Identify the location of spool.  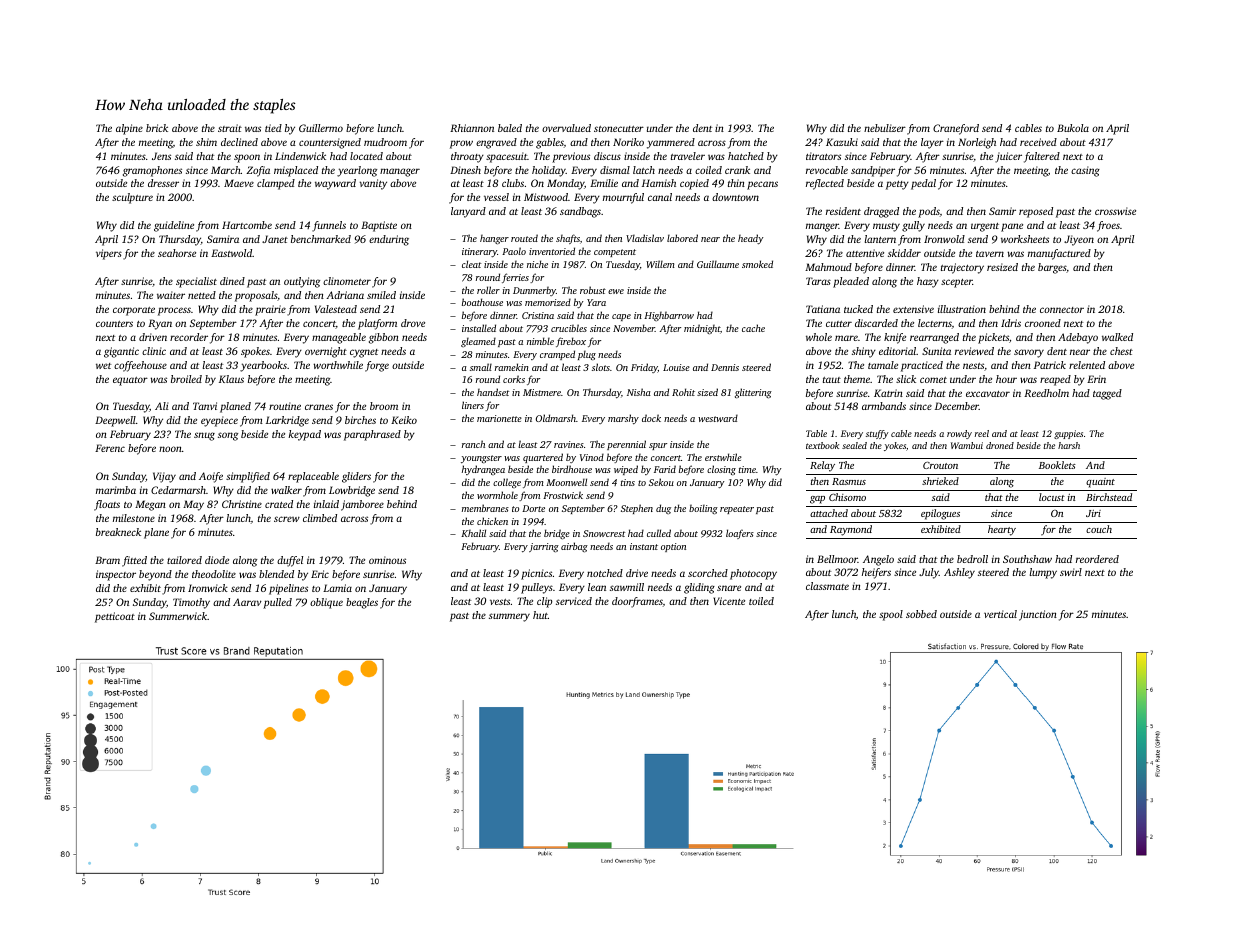
(891, 615).
